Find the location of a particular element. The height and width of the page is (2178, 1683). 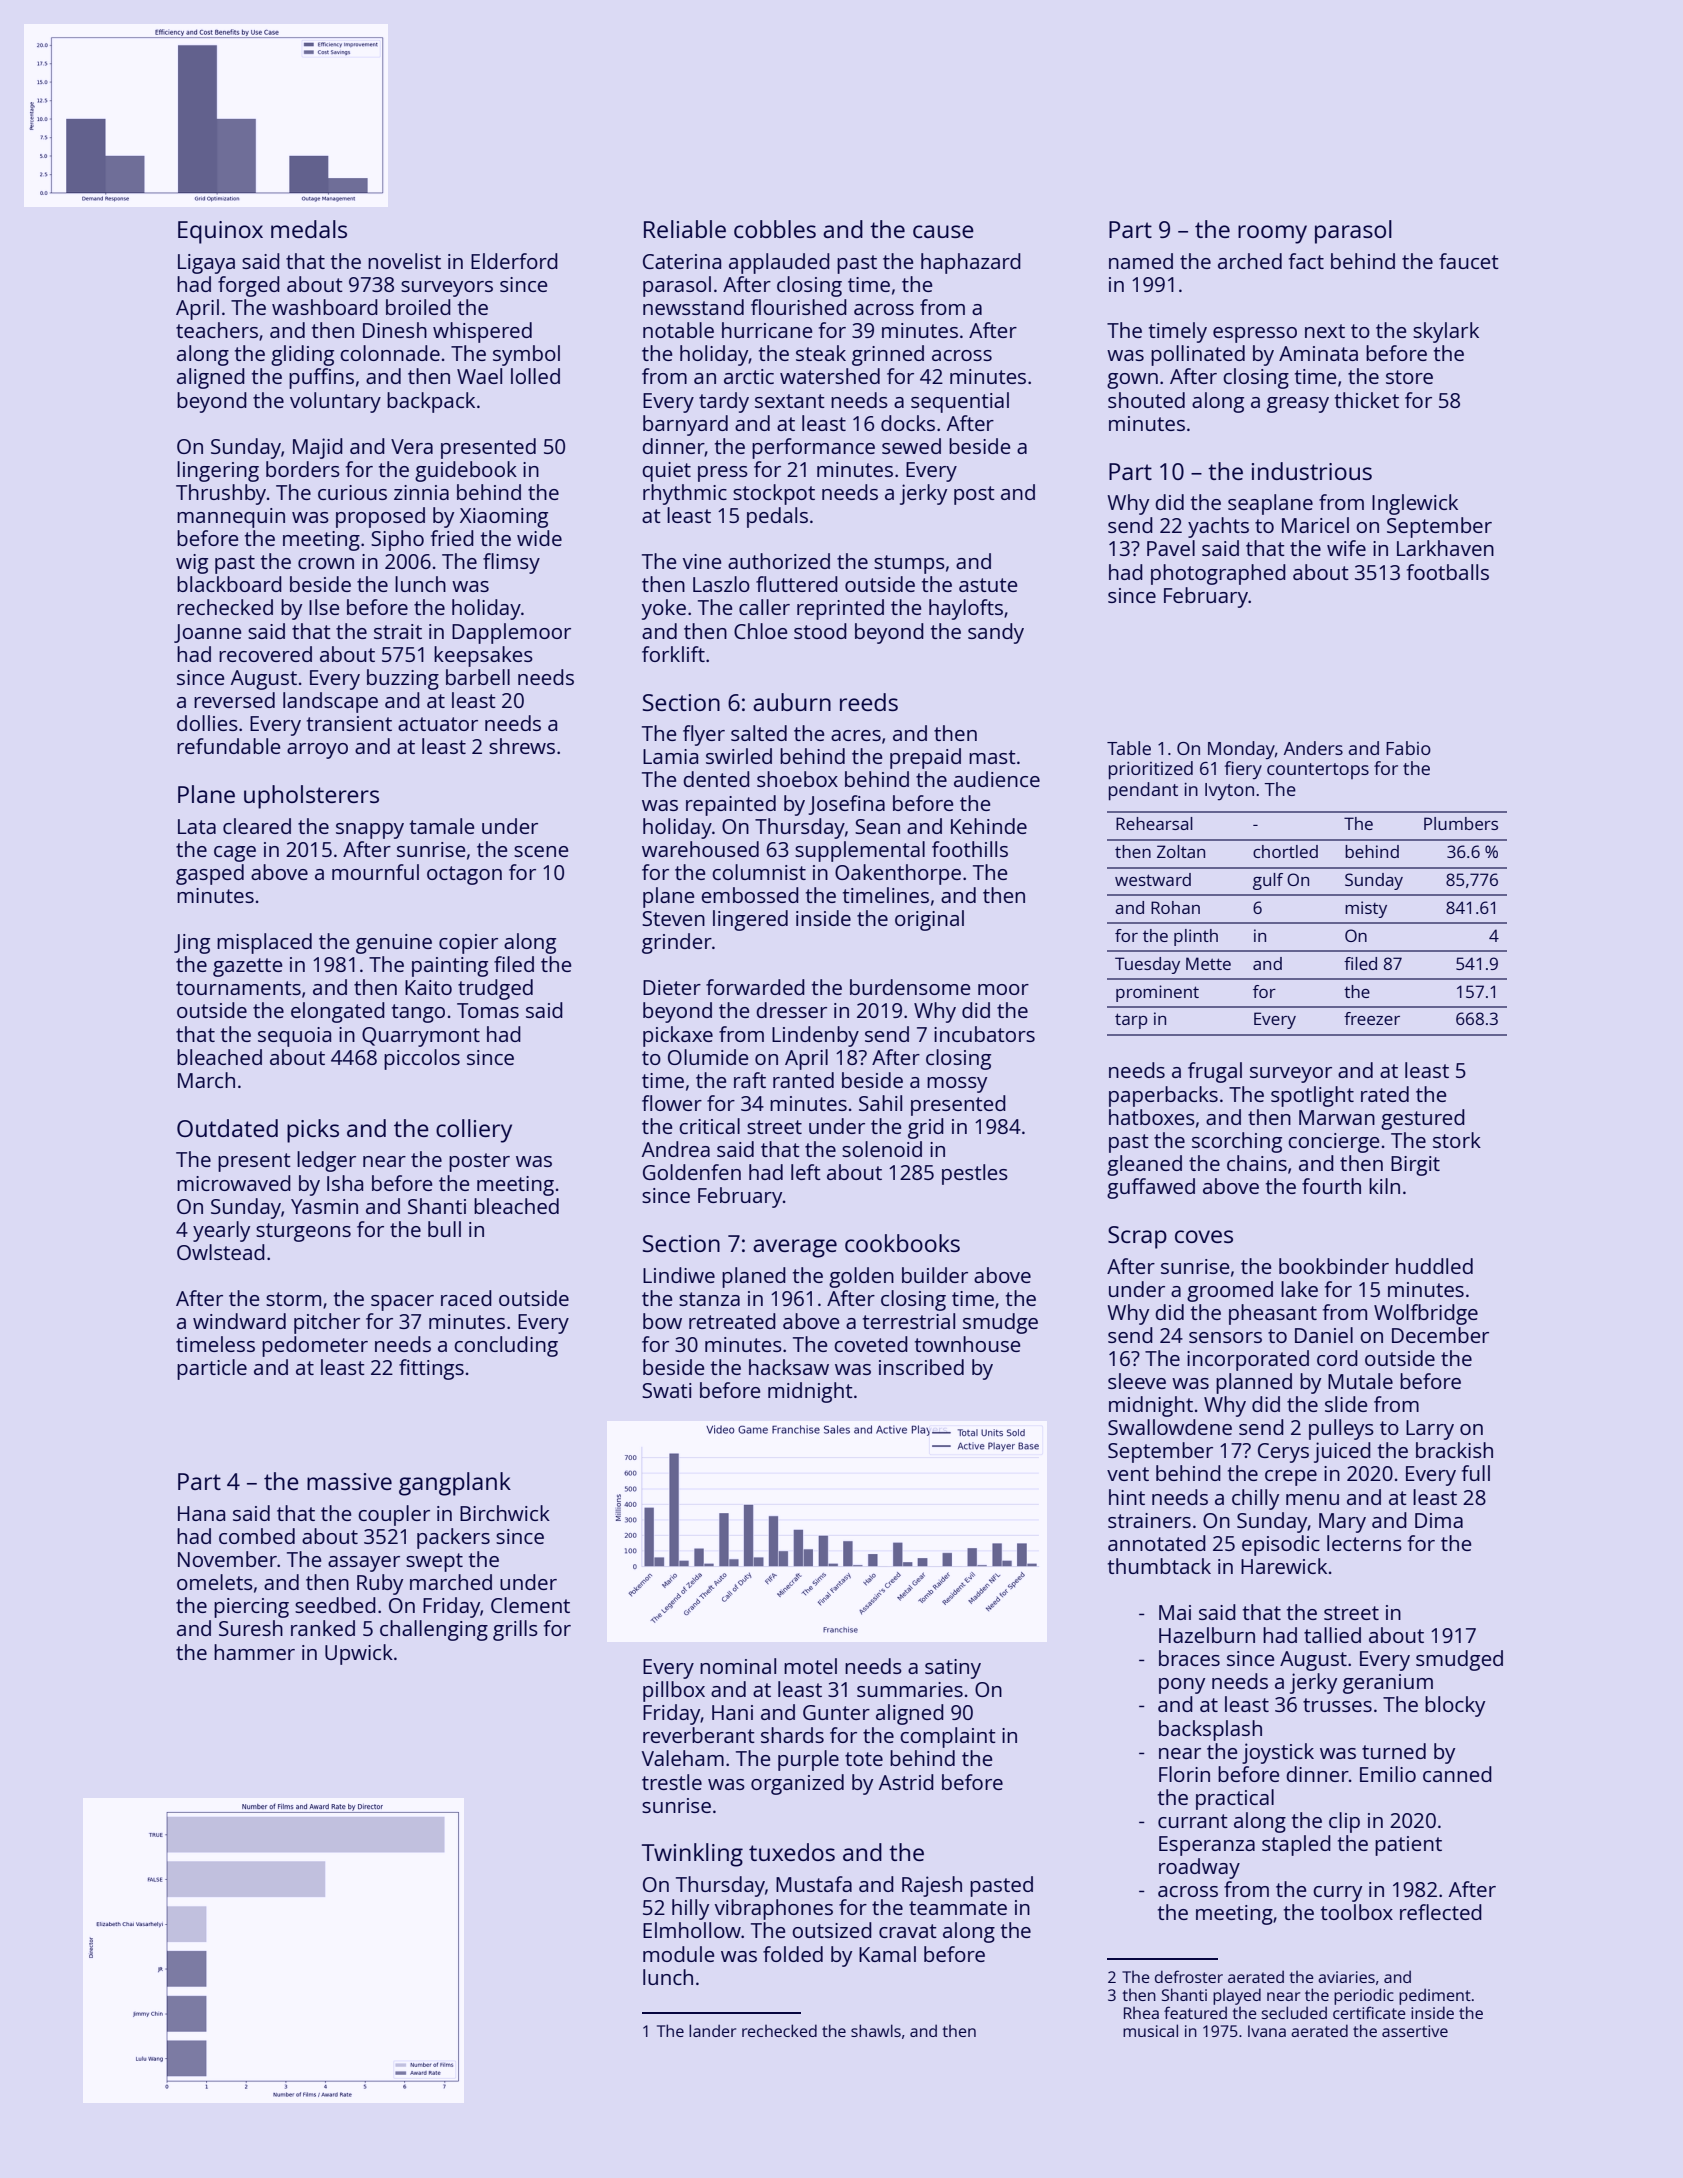

piccolos is located at coordinates (422, 1059).
